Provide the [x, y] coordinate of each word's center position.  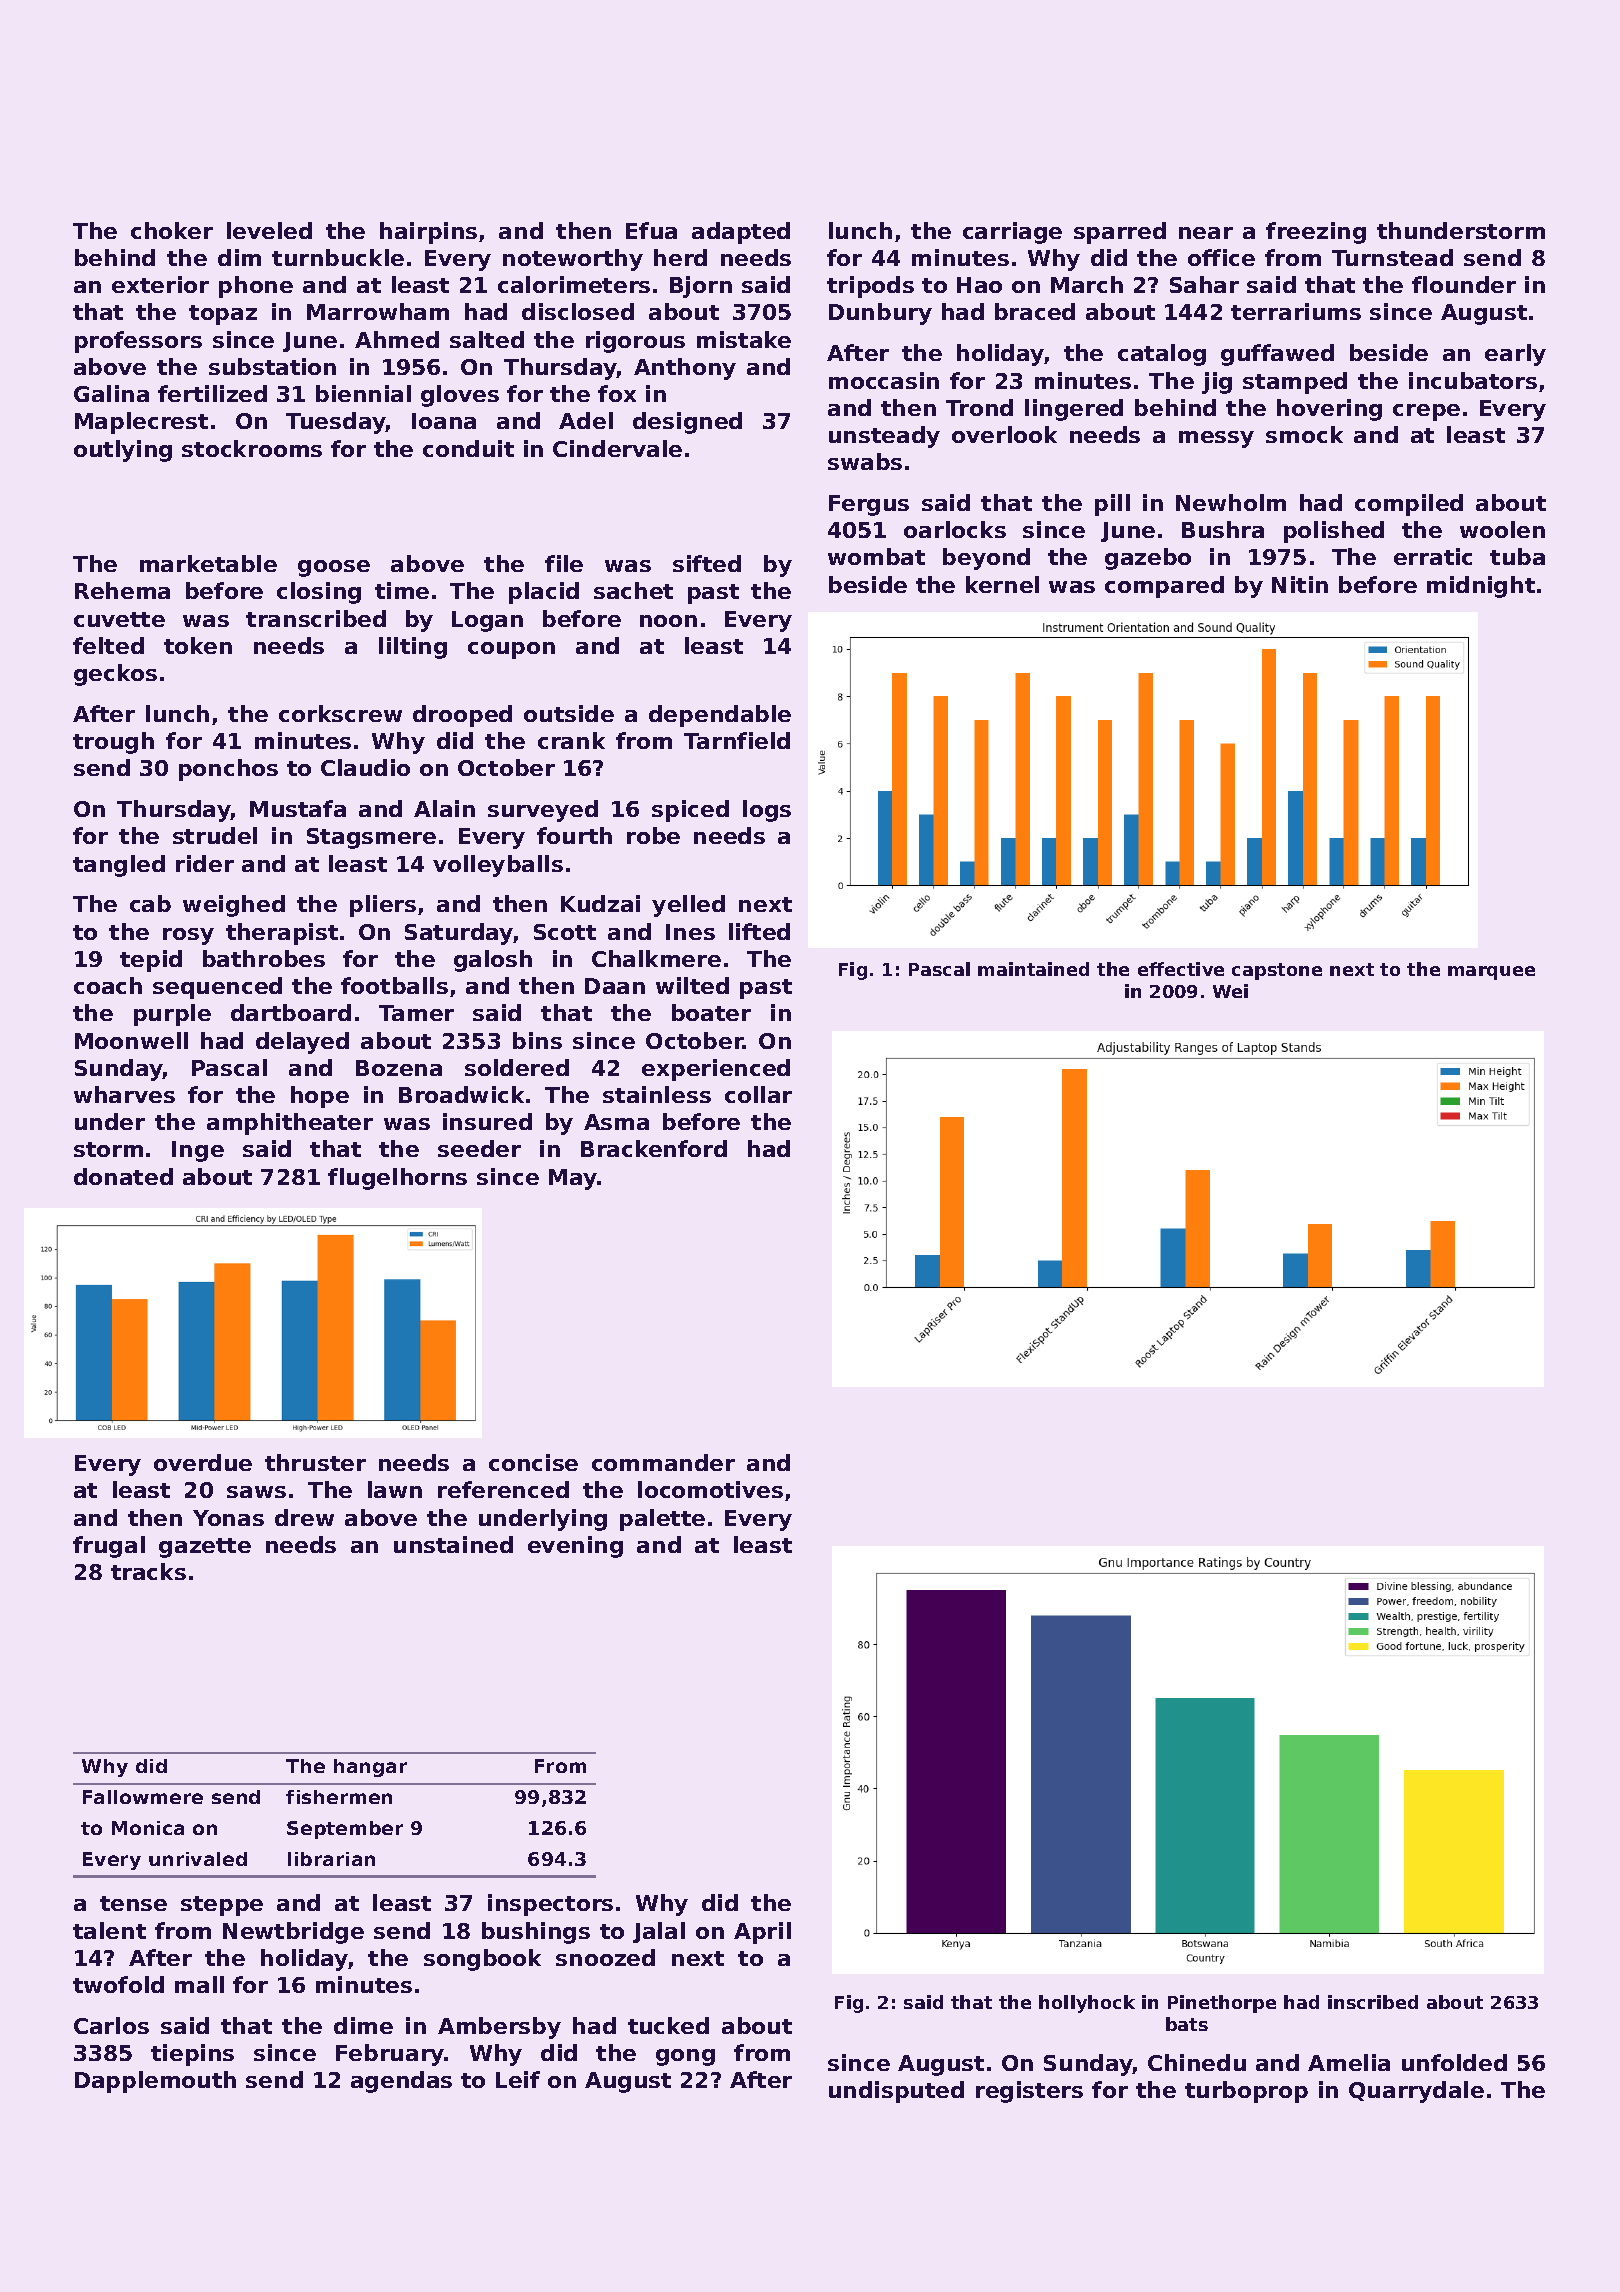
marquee [1491, 973]
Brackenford [654, 1148]
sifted [707, 563]
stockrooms [252, 448]
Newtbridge [293, 1933]
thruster [315, 1462]
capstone [1277, 971]
